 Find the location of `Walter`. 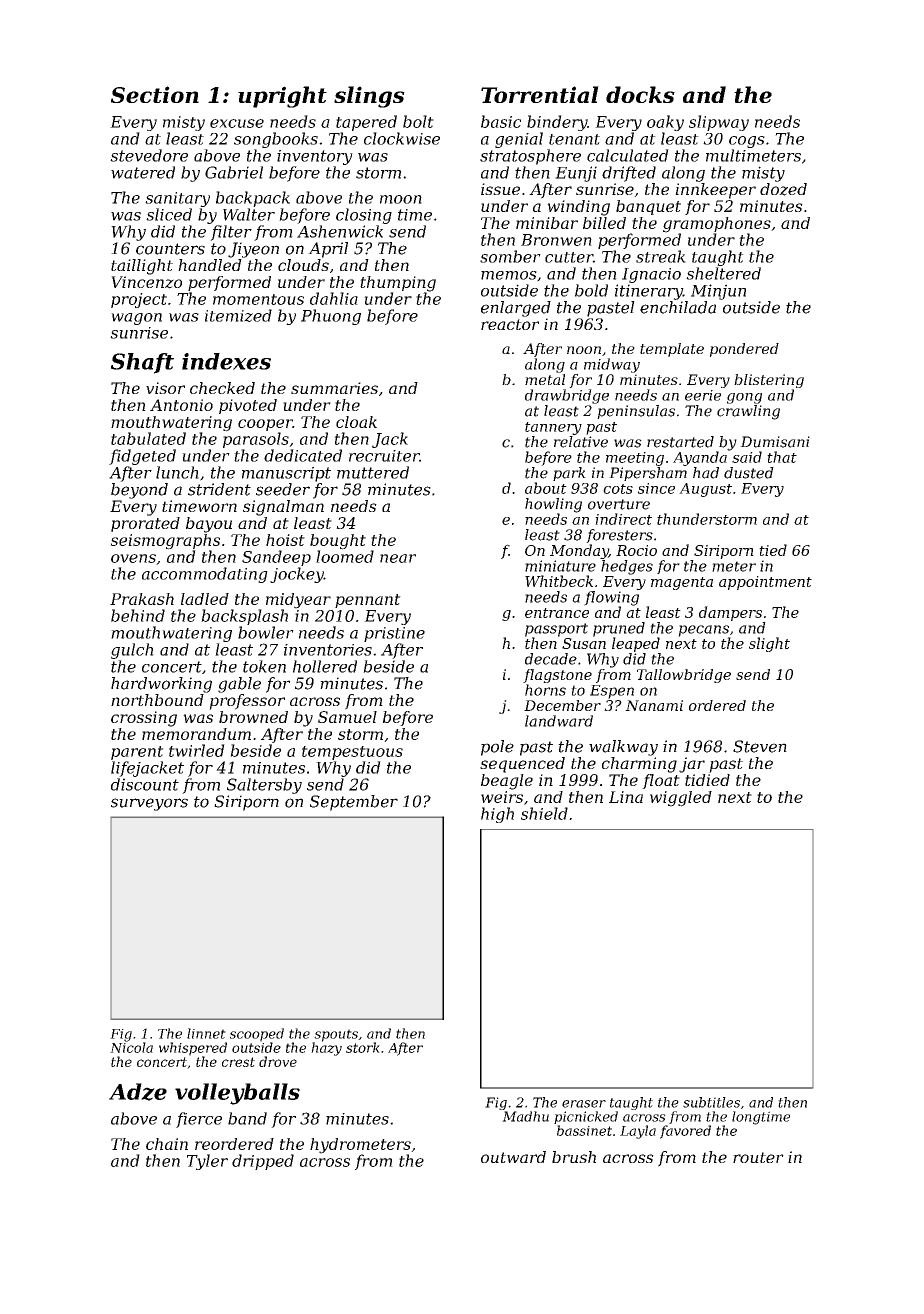

Walter is located at coordinates (249, 214).
